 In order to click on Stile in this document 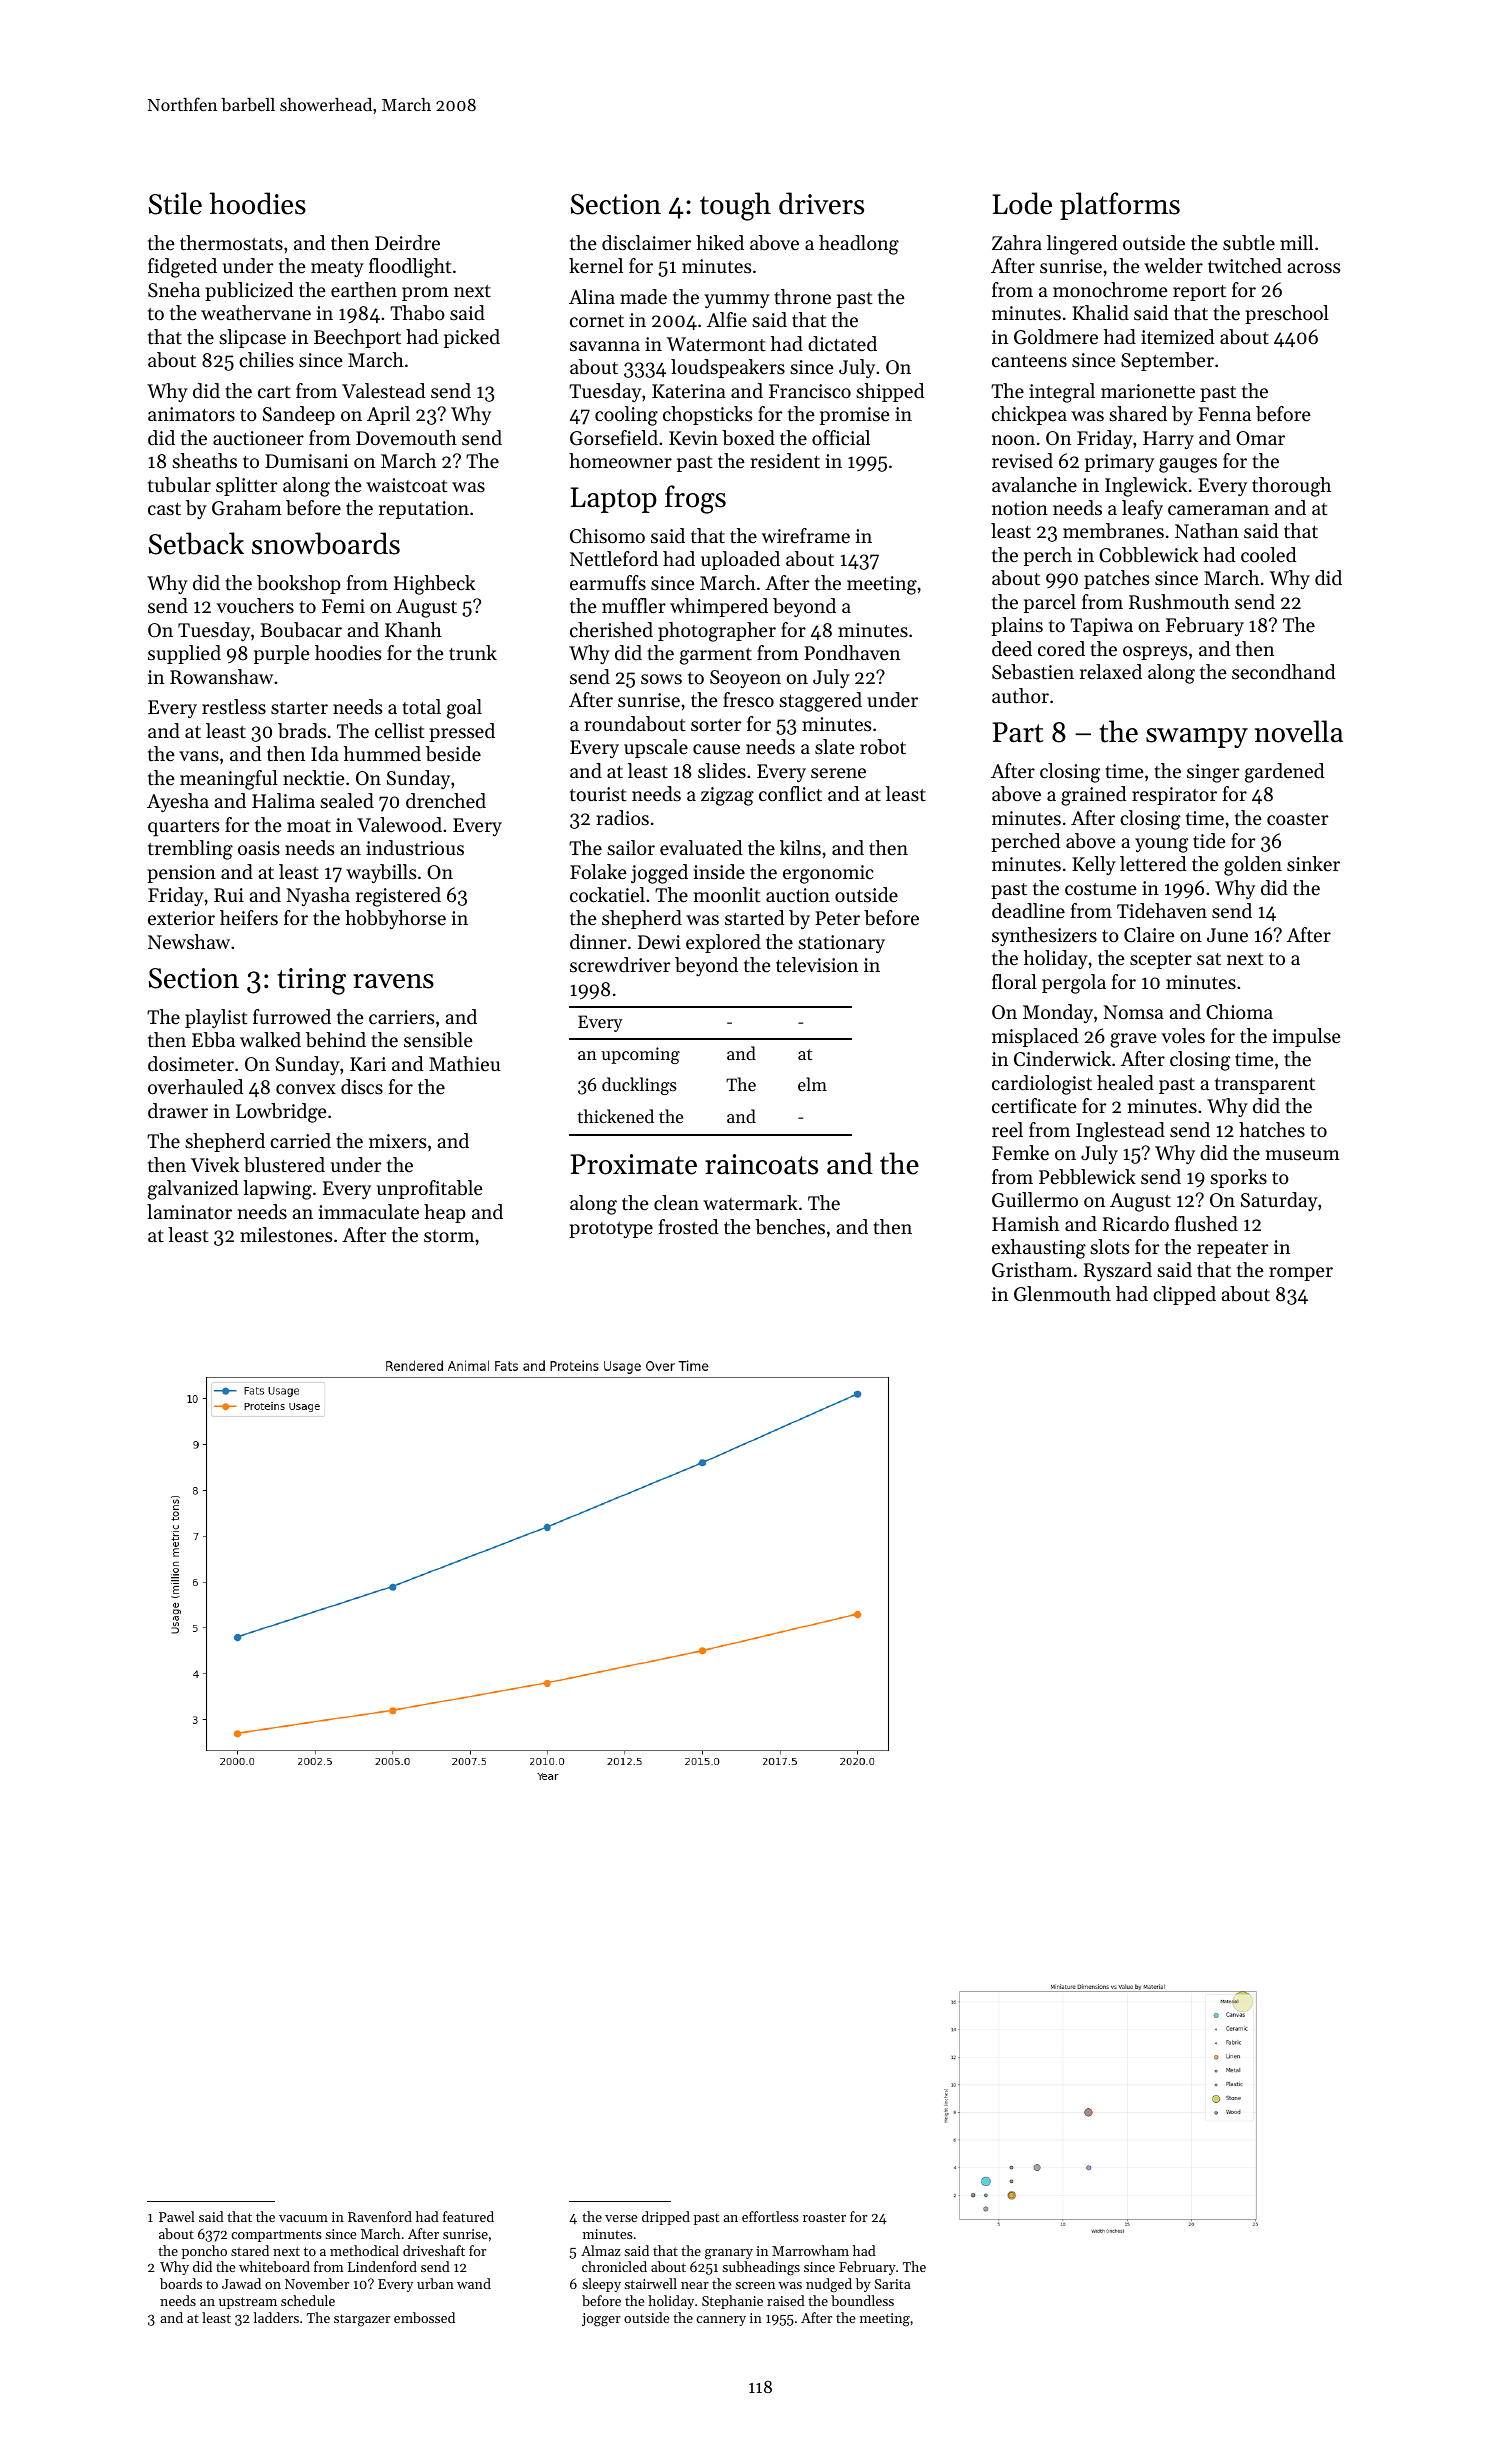, I will do `click(175, 203)`.
